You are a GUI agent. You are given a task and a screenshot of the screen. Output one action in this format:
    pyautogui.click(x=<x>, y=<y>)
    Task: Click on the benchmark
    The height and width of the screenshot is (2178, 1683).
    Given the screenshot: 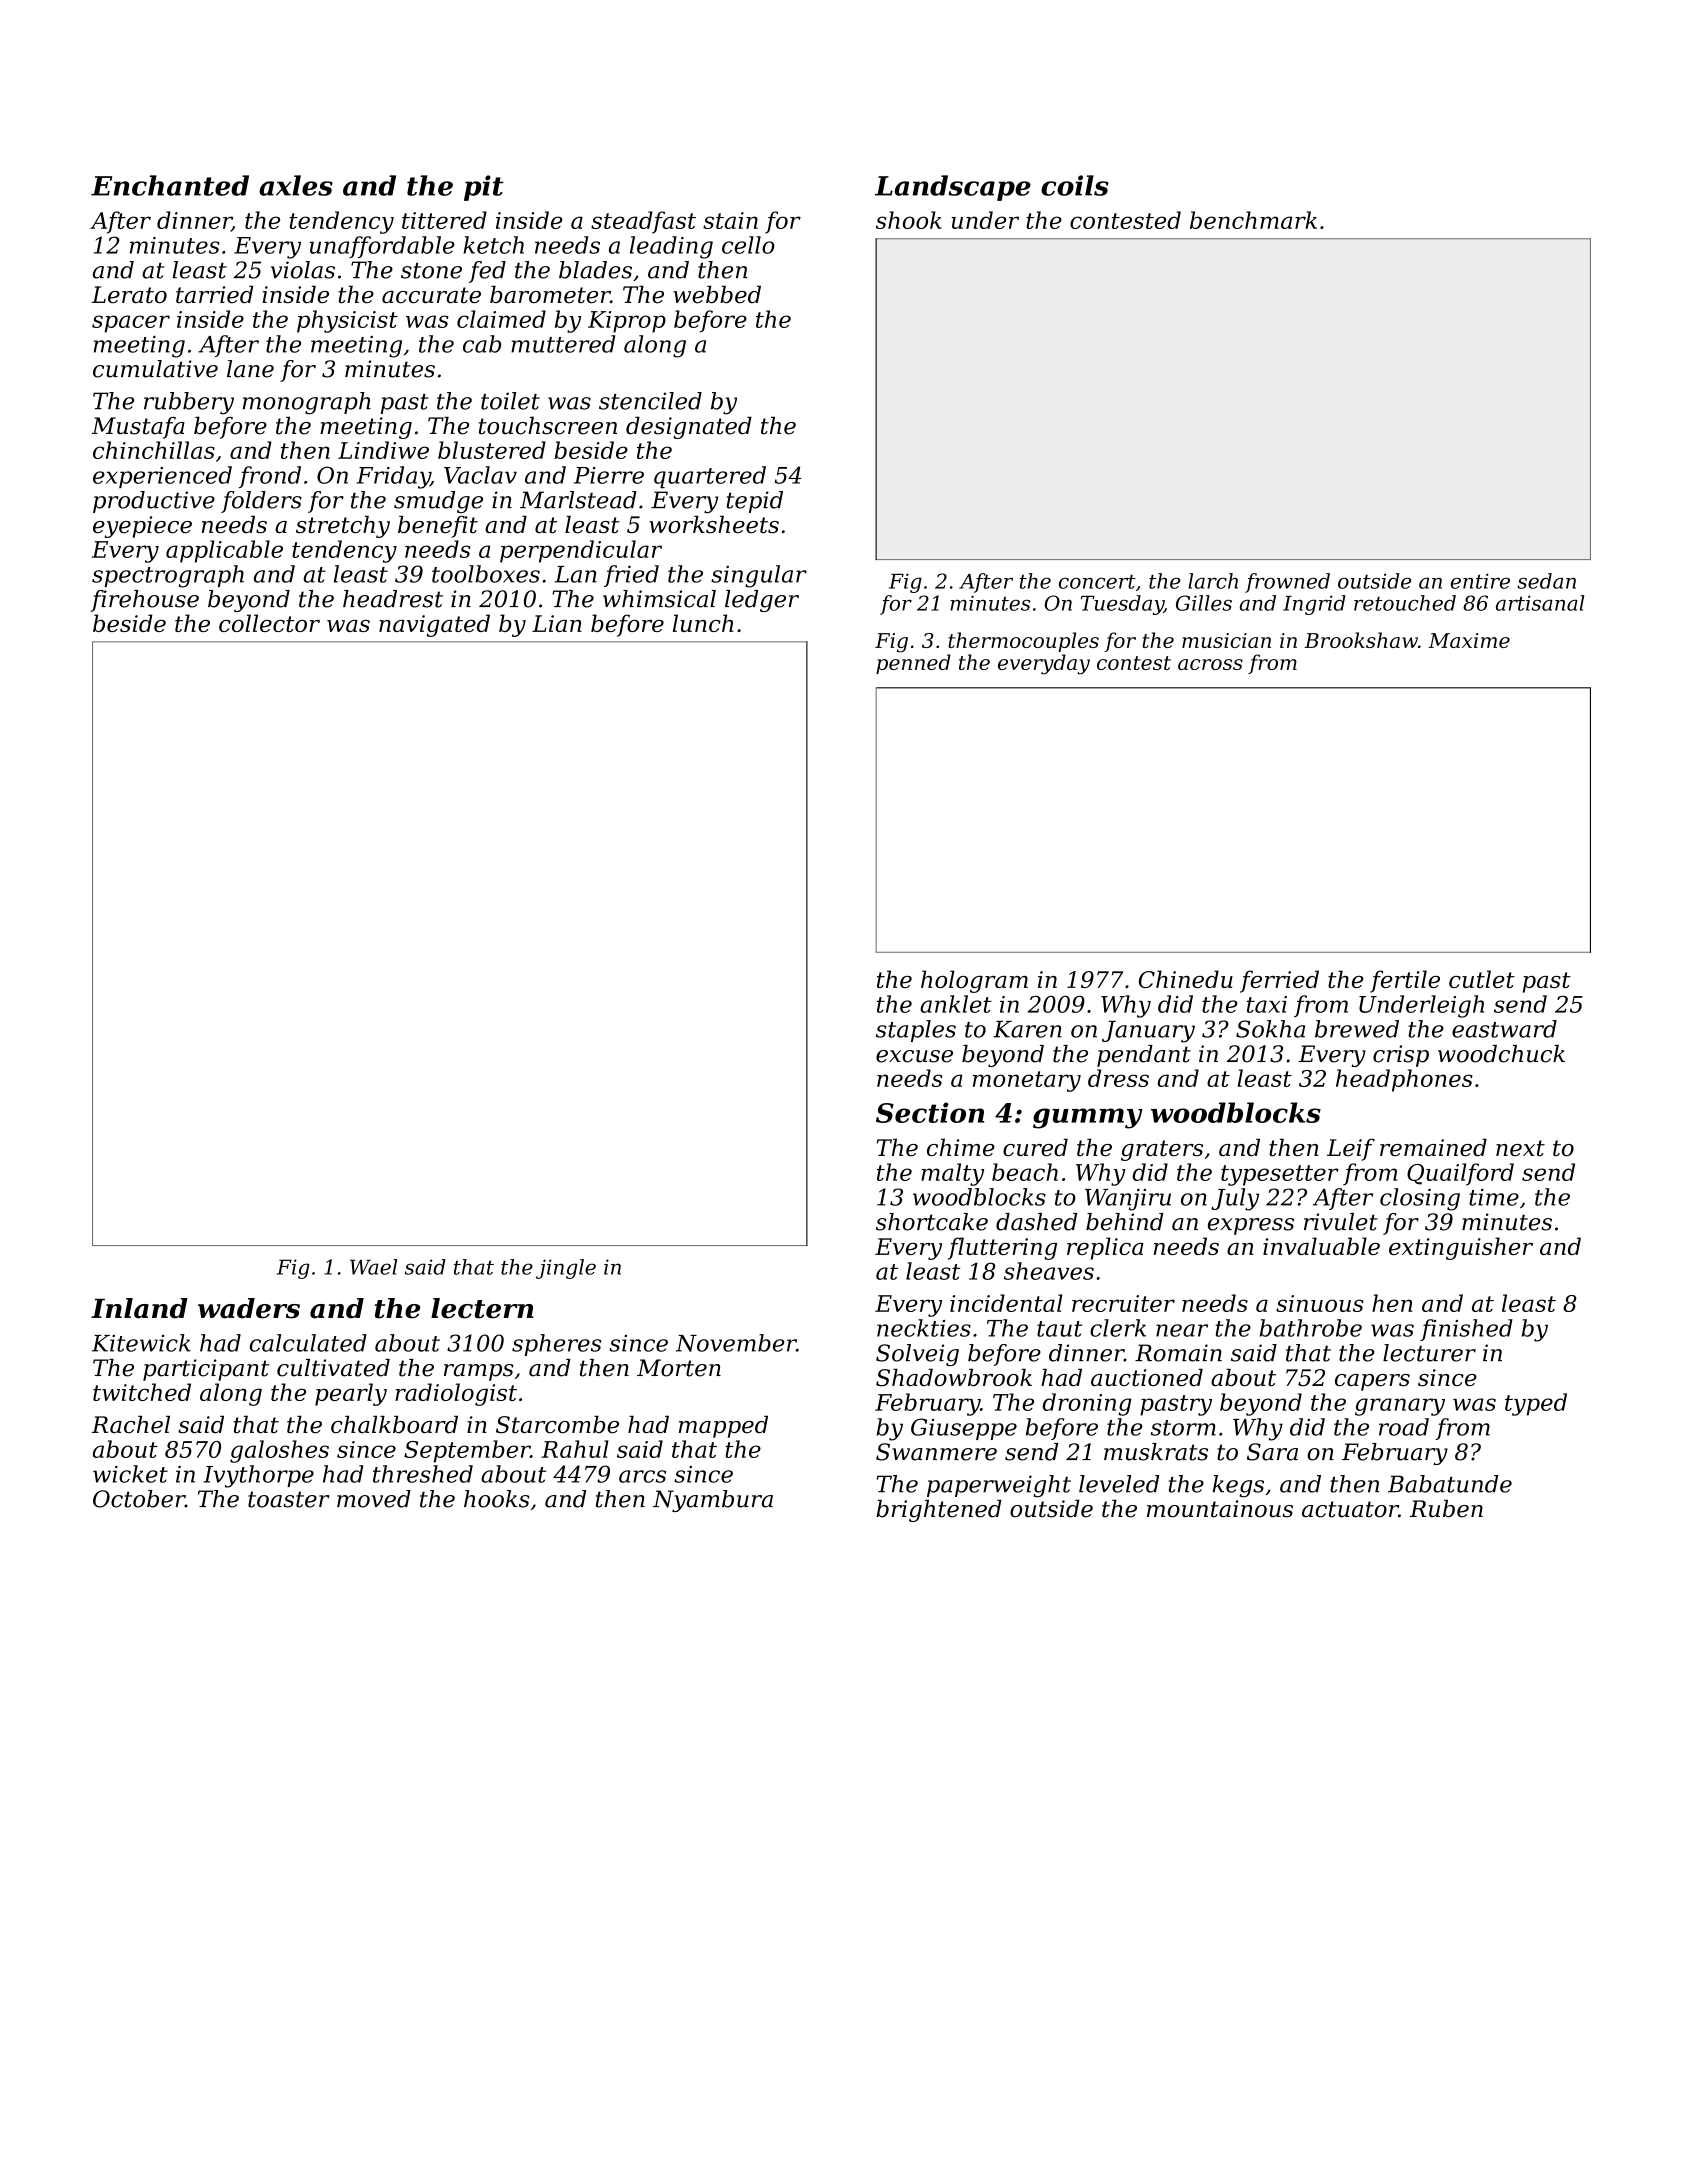 What is the action you would take?
    pyautogui.click(x=1253, y=220)
